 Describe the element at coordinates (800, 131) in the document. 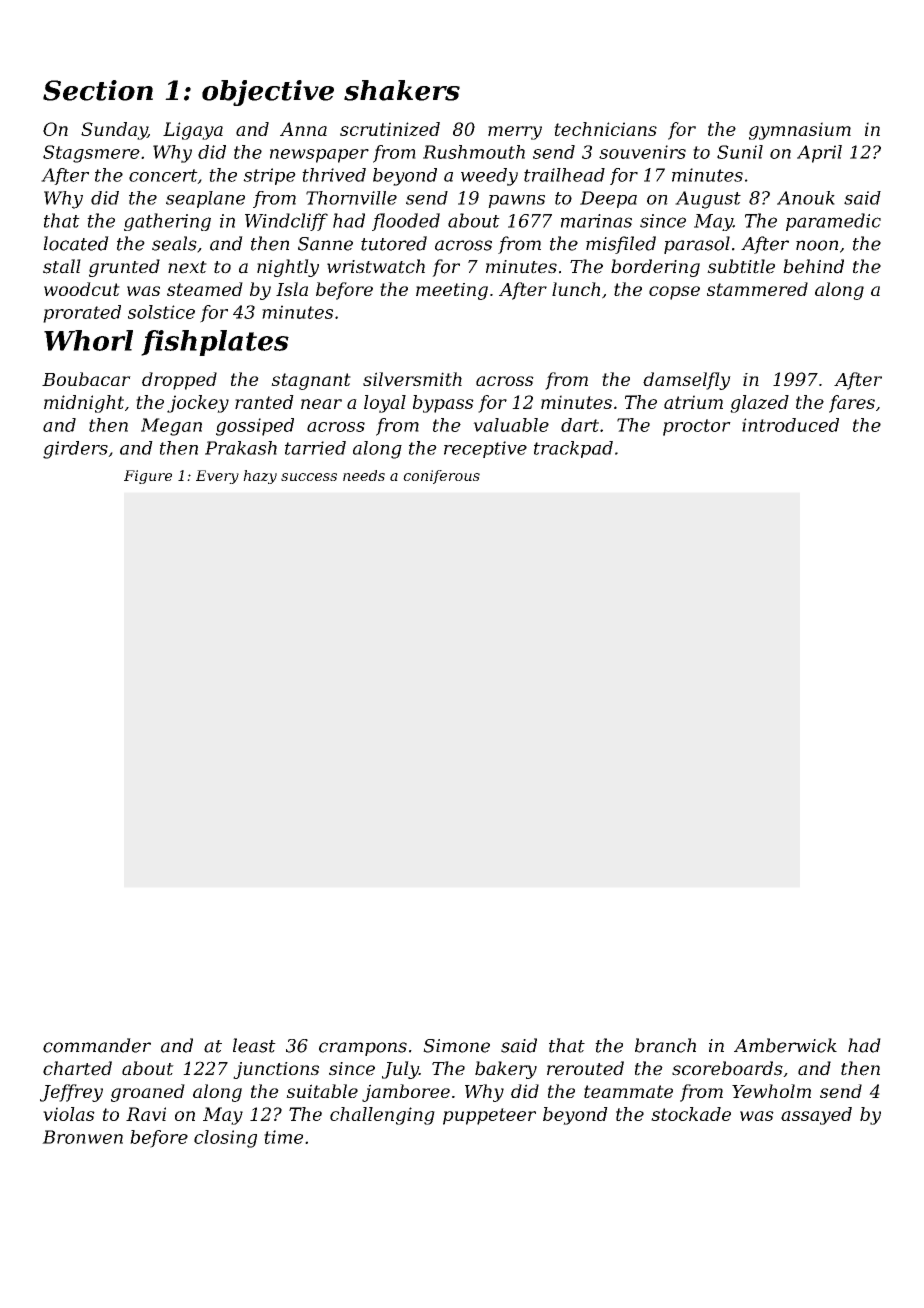

I see `gymnasium` at that location.
